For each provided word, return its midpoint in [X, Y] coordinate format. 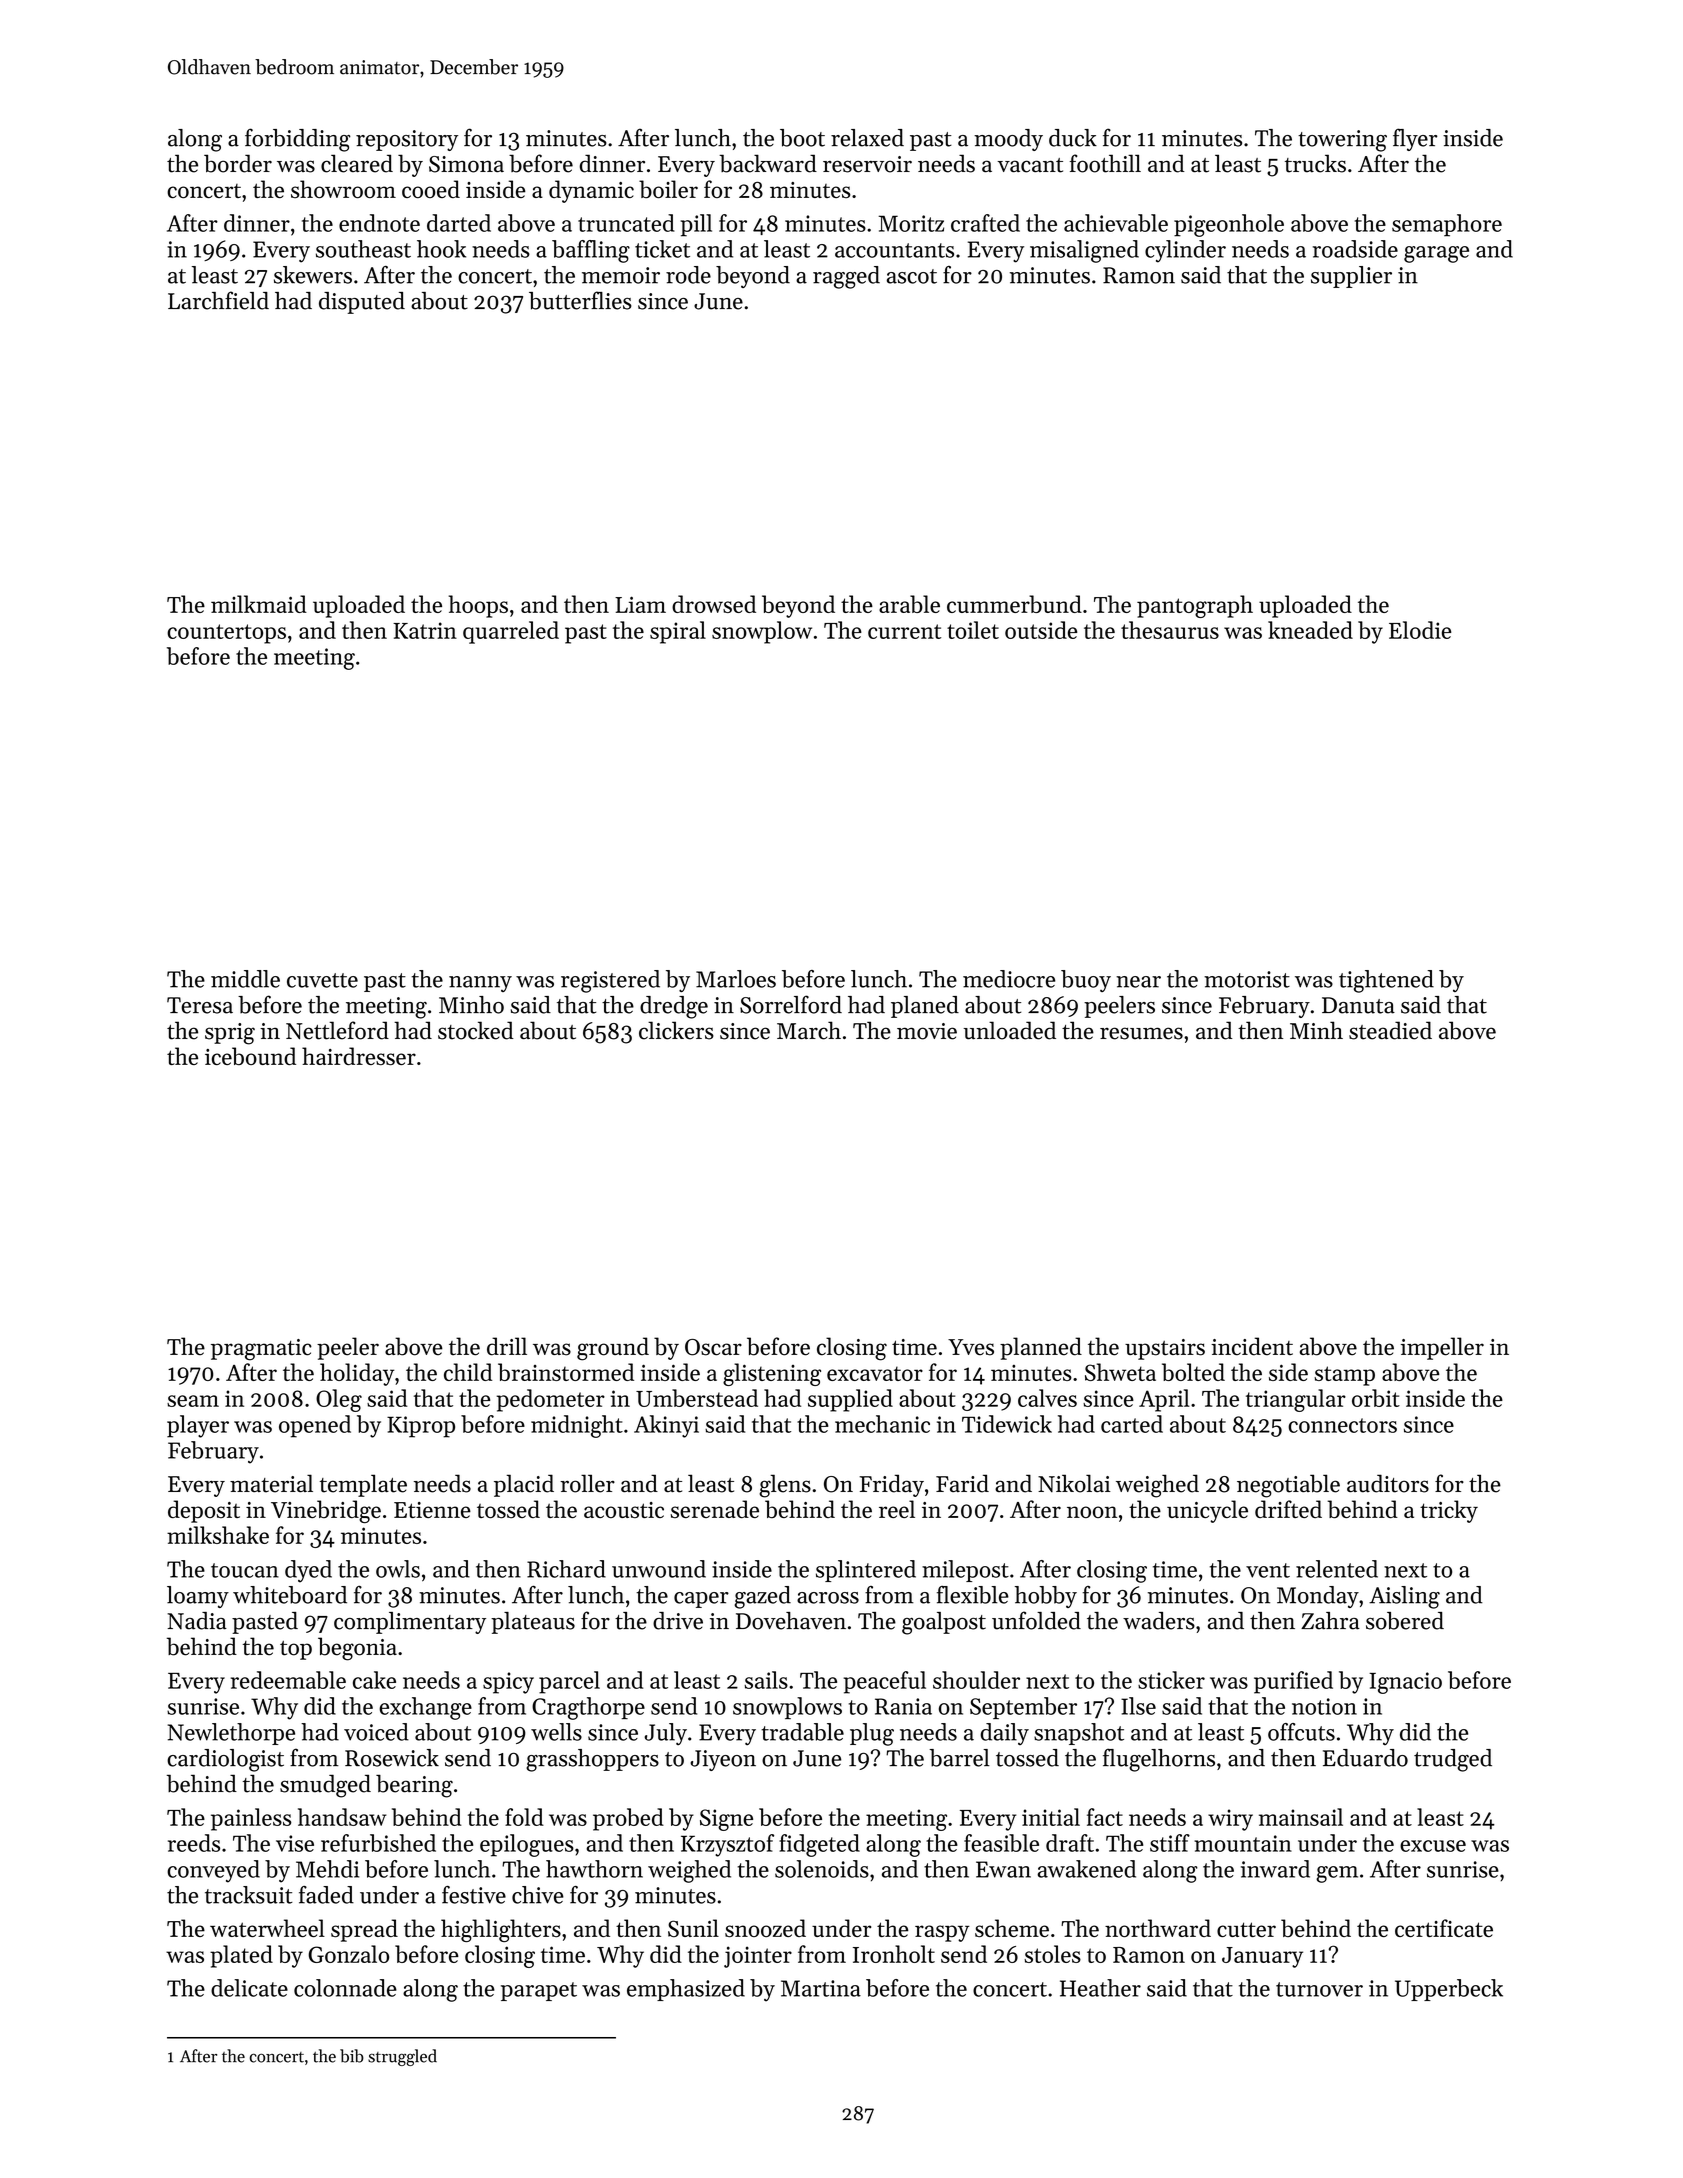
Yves [971, 1347]
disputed [362, 303]
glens [785, 1486]
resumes [1141, 1033]
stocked [476, 1030]
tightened [1386, 981]
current [904, 631]
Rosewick [392, 1758]
